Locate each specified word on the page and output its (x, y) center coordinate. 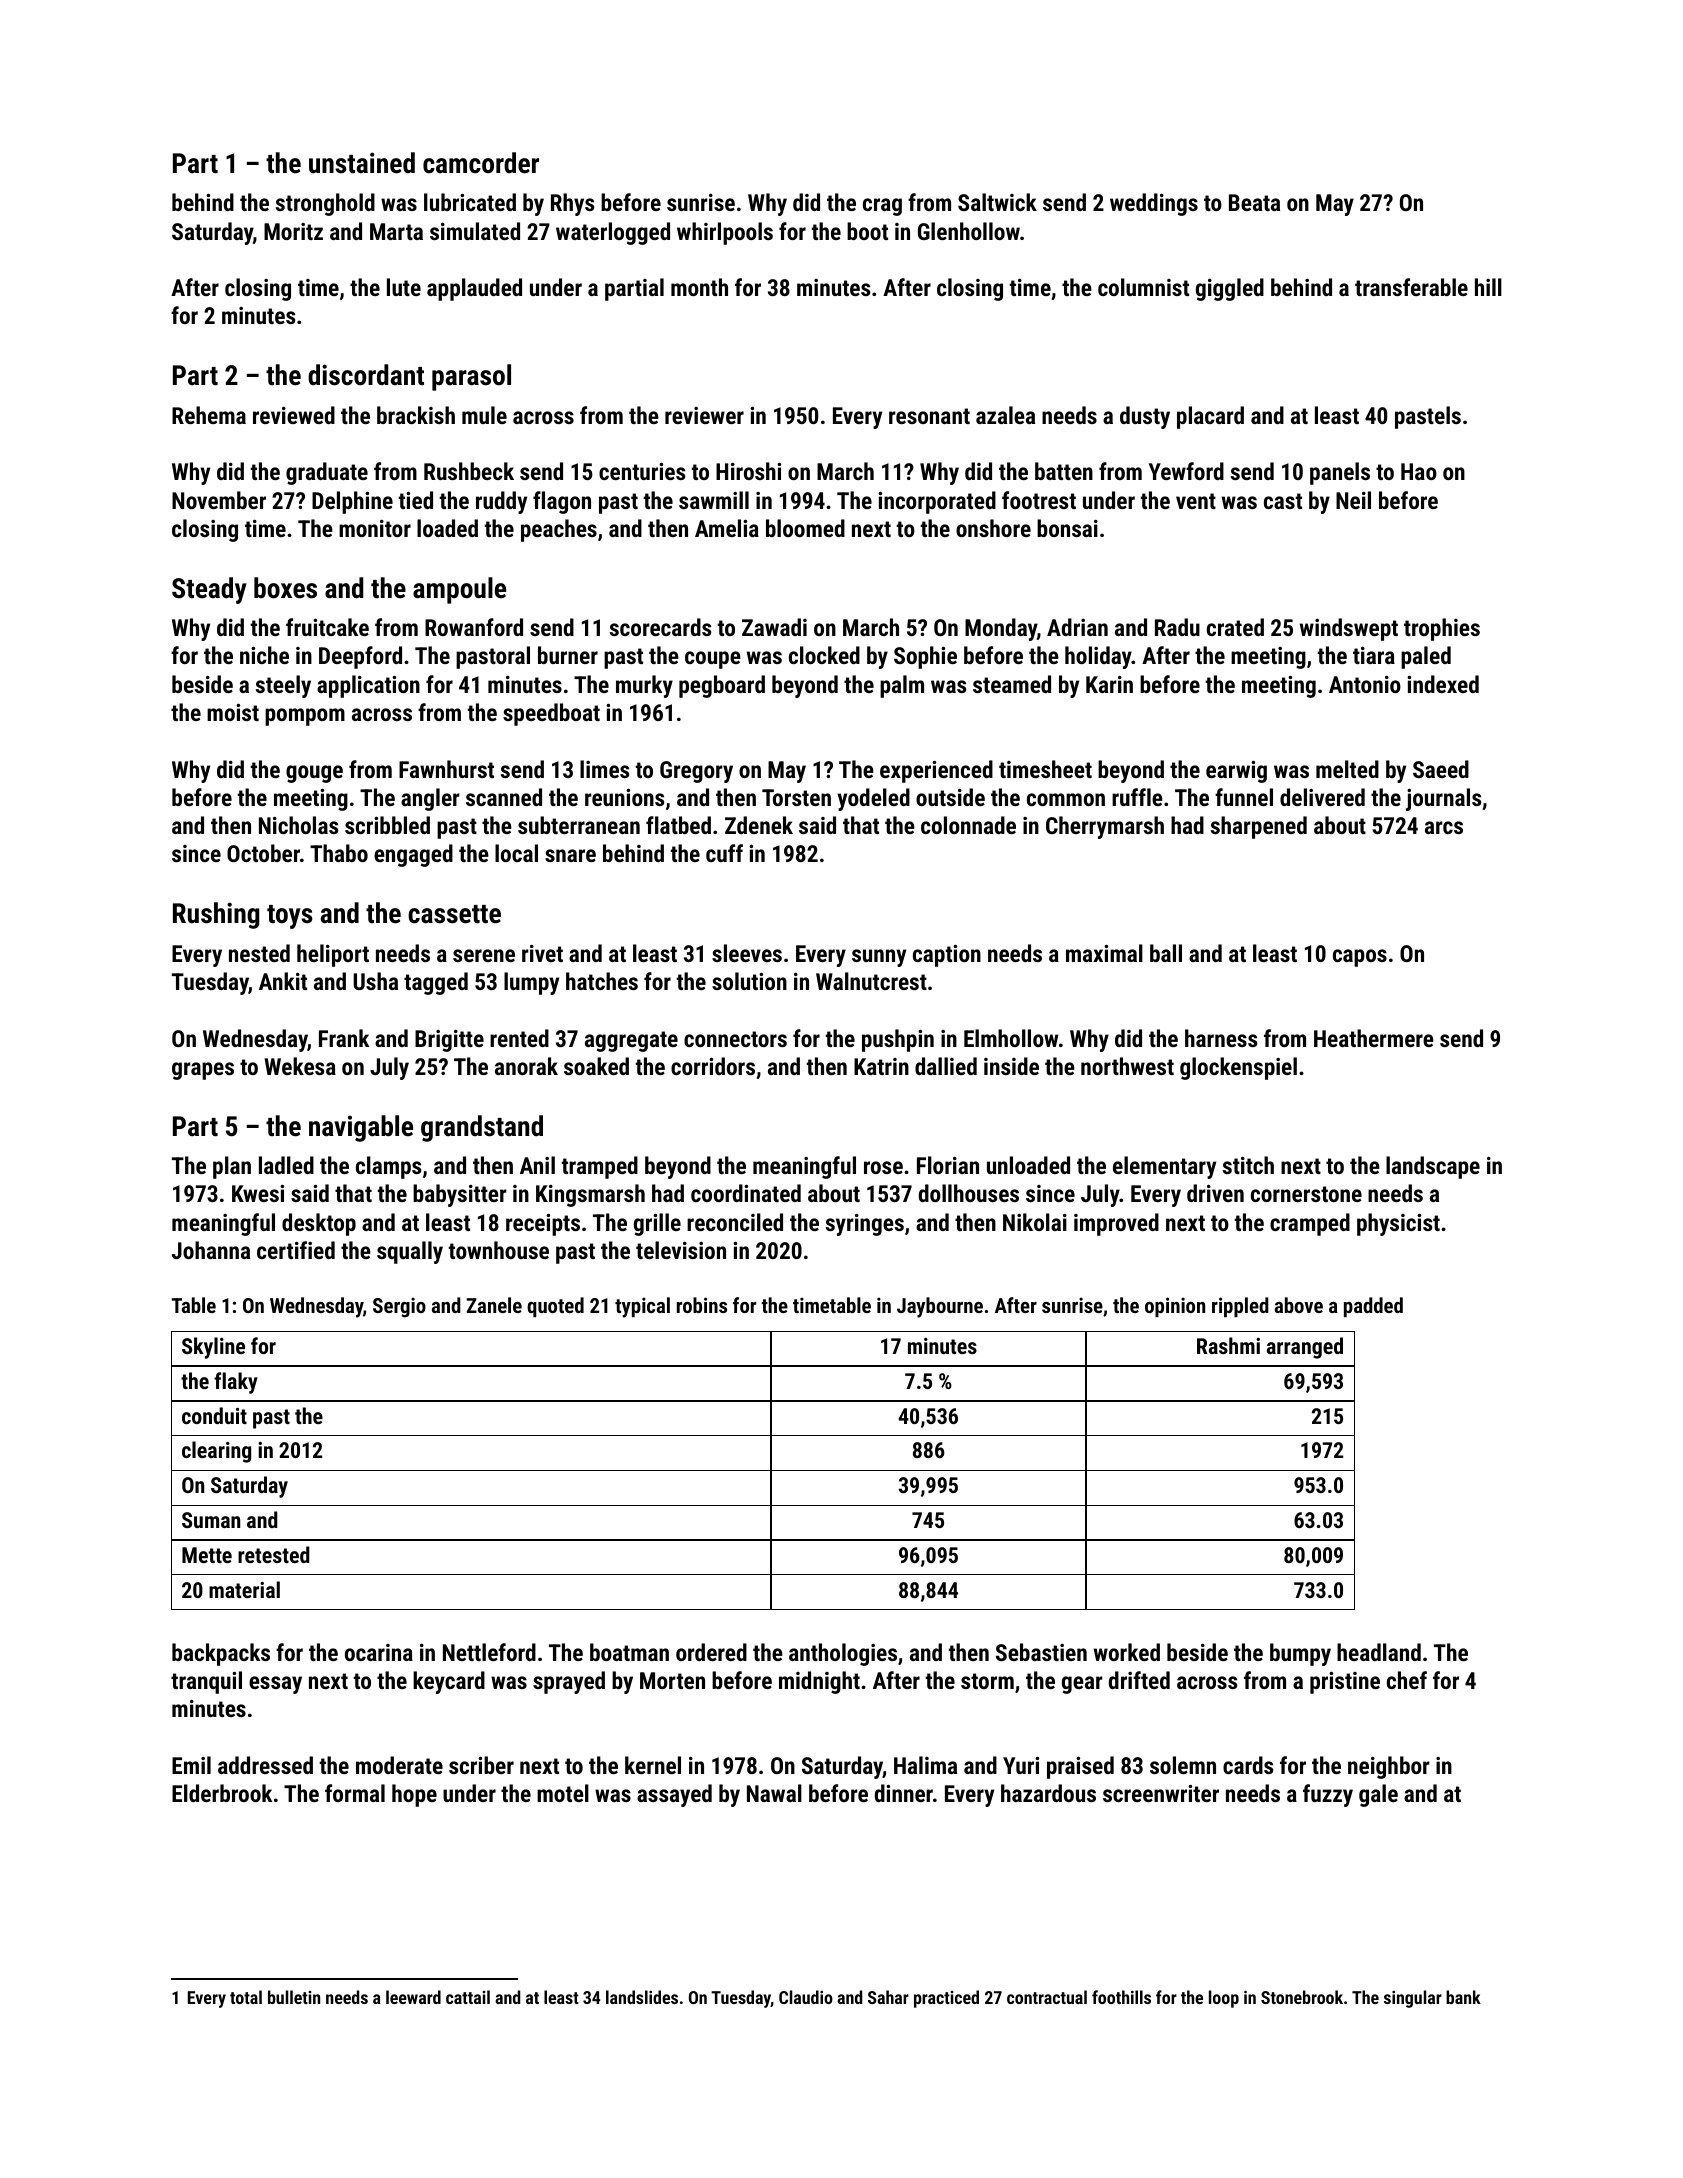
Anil (537, 1165)
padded (1373, 1307)
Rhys (573, 204)
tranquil (206, 1682)
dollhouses (969, 1193)
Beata (1254, 202)
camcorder (481, 163)
